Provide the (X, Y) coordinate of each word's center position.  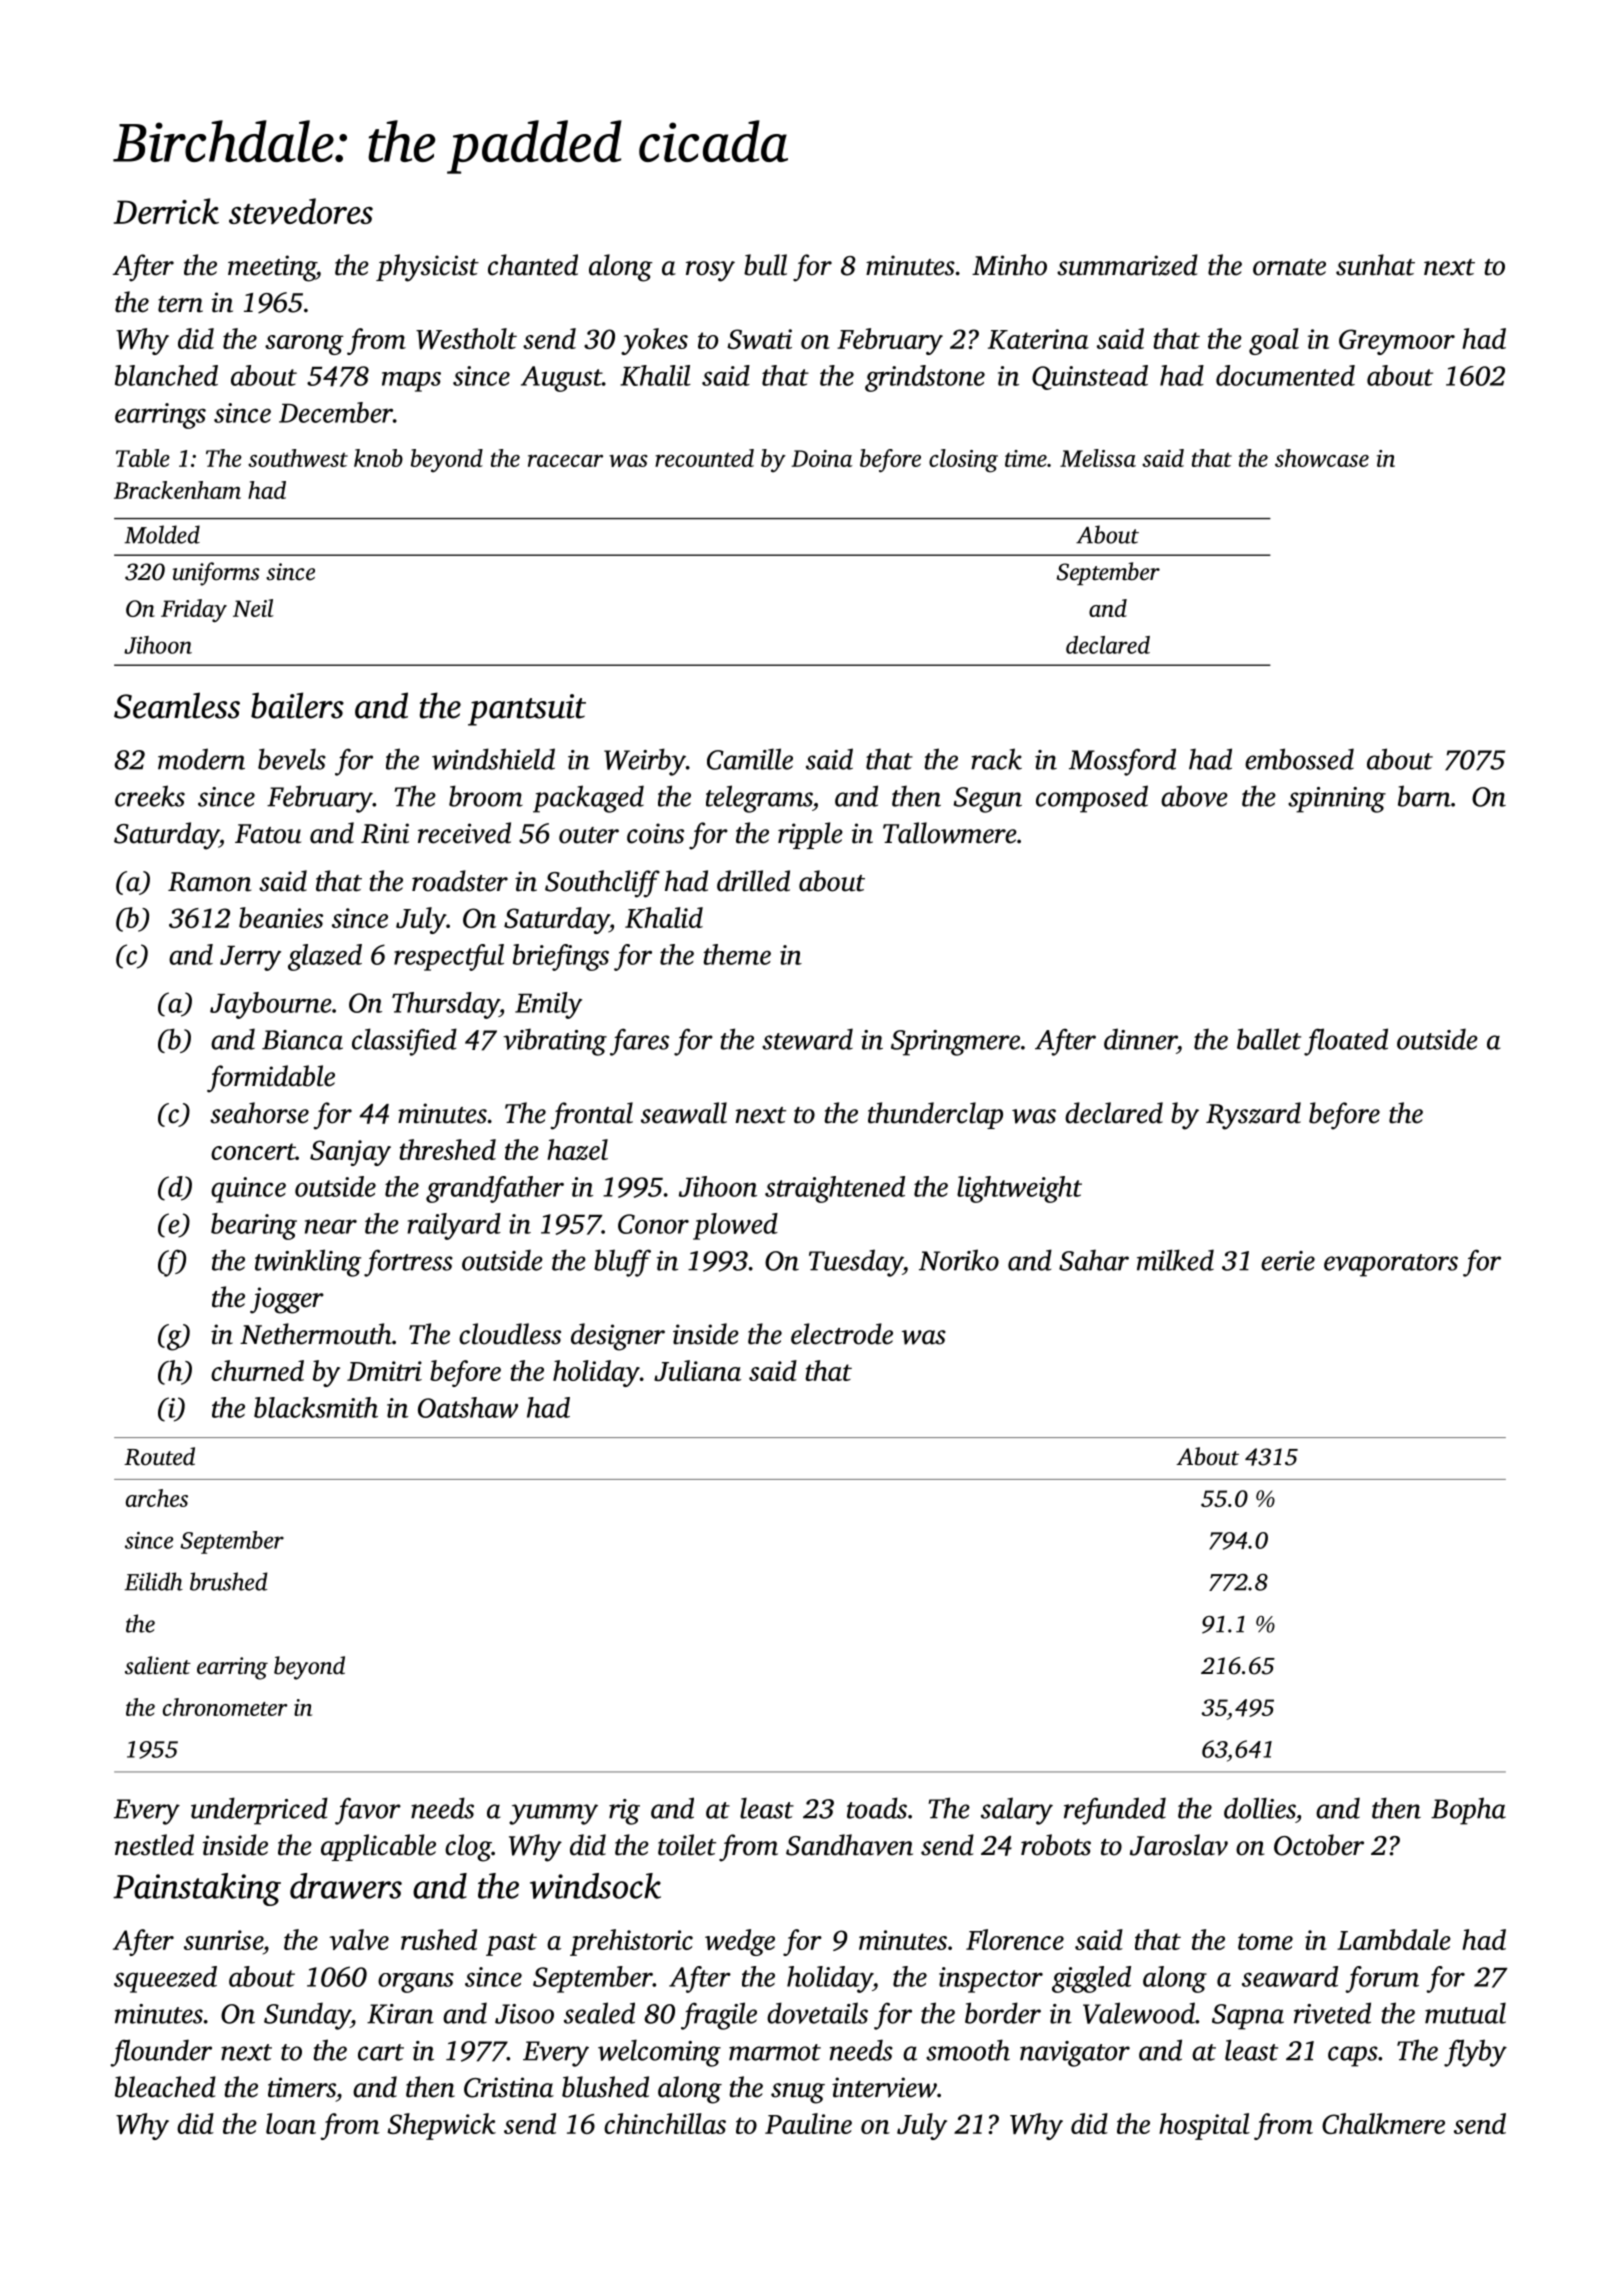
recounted (704, 458)
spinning (1337, 800)
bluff (622, 1263)
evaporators (1391, 1265)
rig (624, 1812)
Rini (385, 833)
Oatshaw (468, 1407)
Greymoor (1397, 342)
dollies (1260, 1808)
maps (411, 382)
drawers (346, 1886)
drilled (753, 881)
